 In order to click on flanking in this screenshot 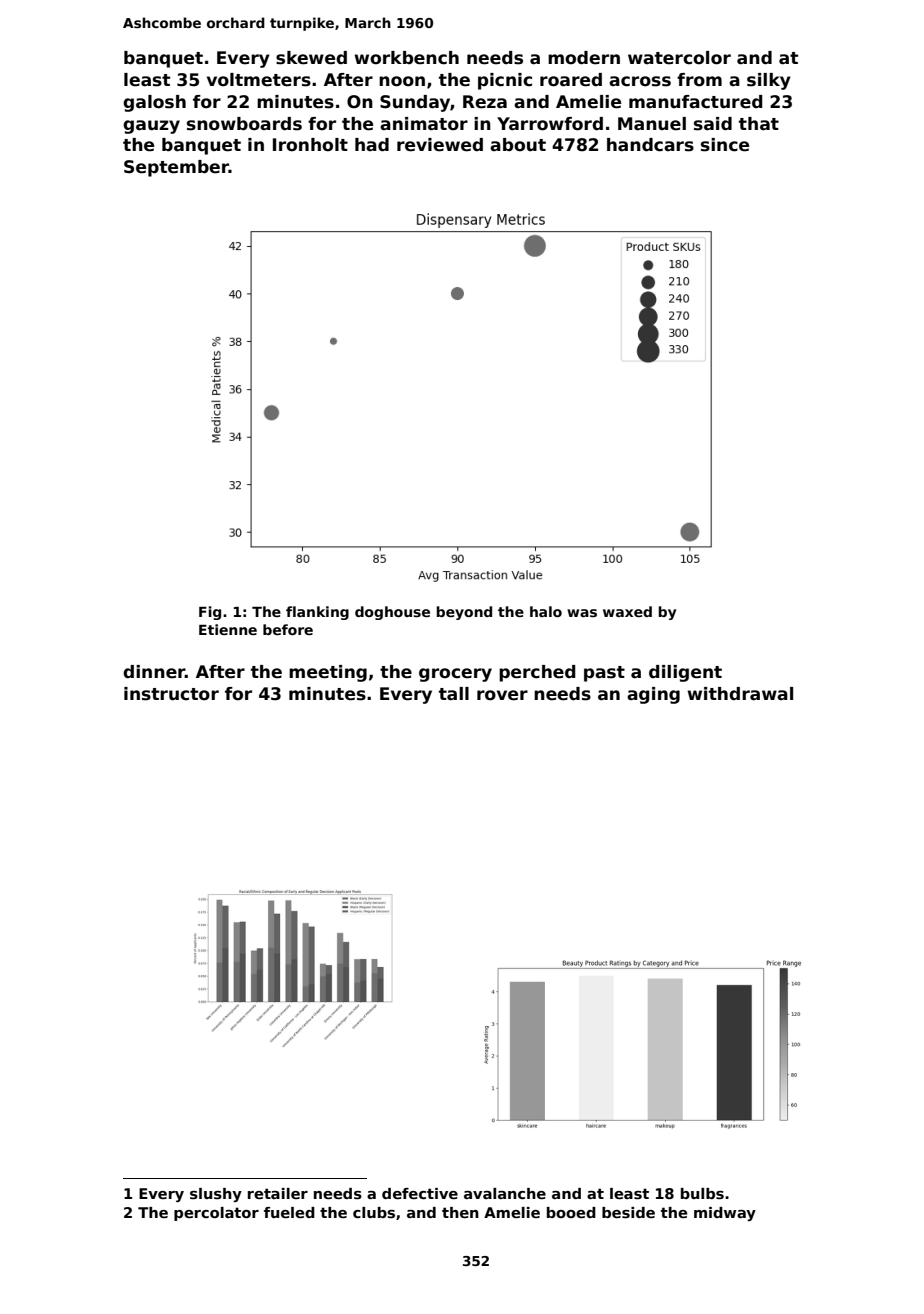, I will do `click(317, 613)`.
